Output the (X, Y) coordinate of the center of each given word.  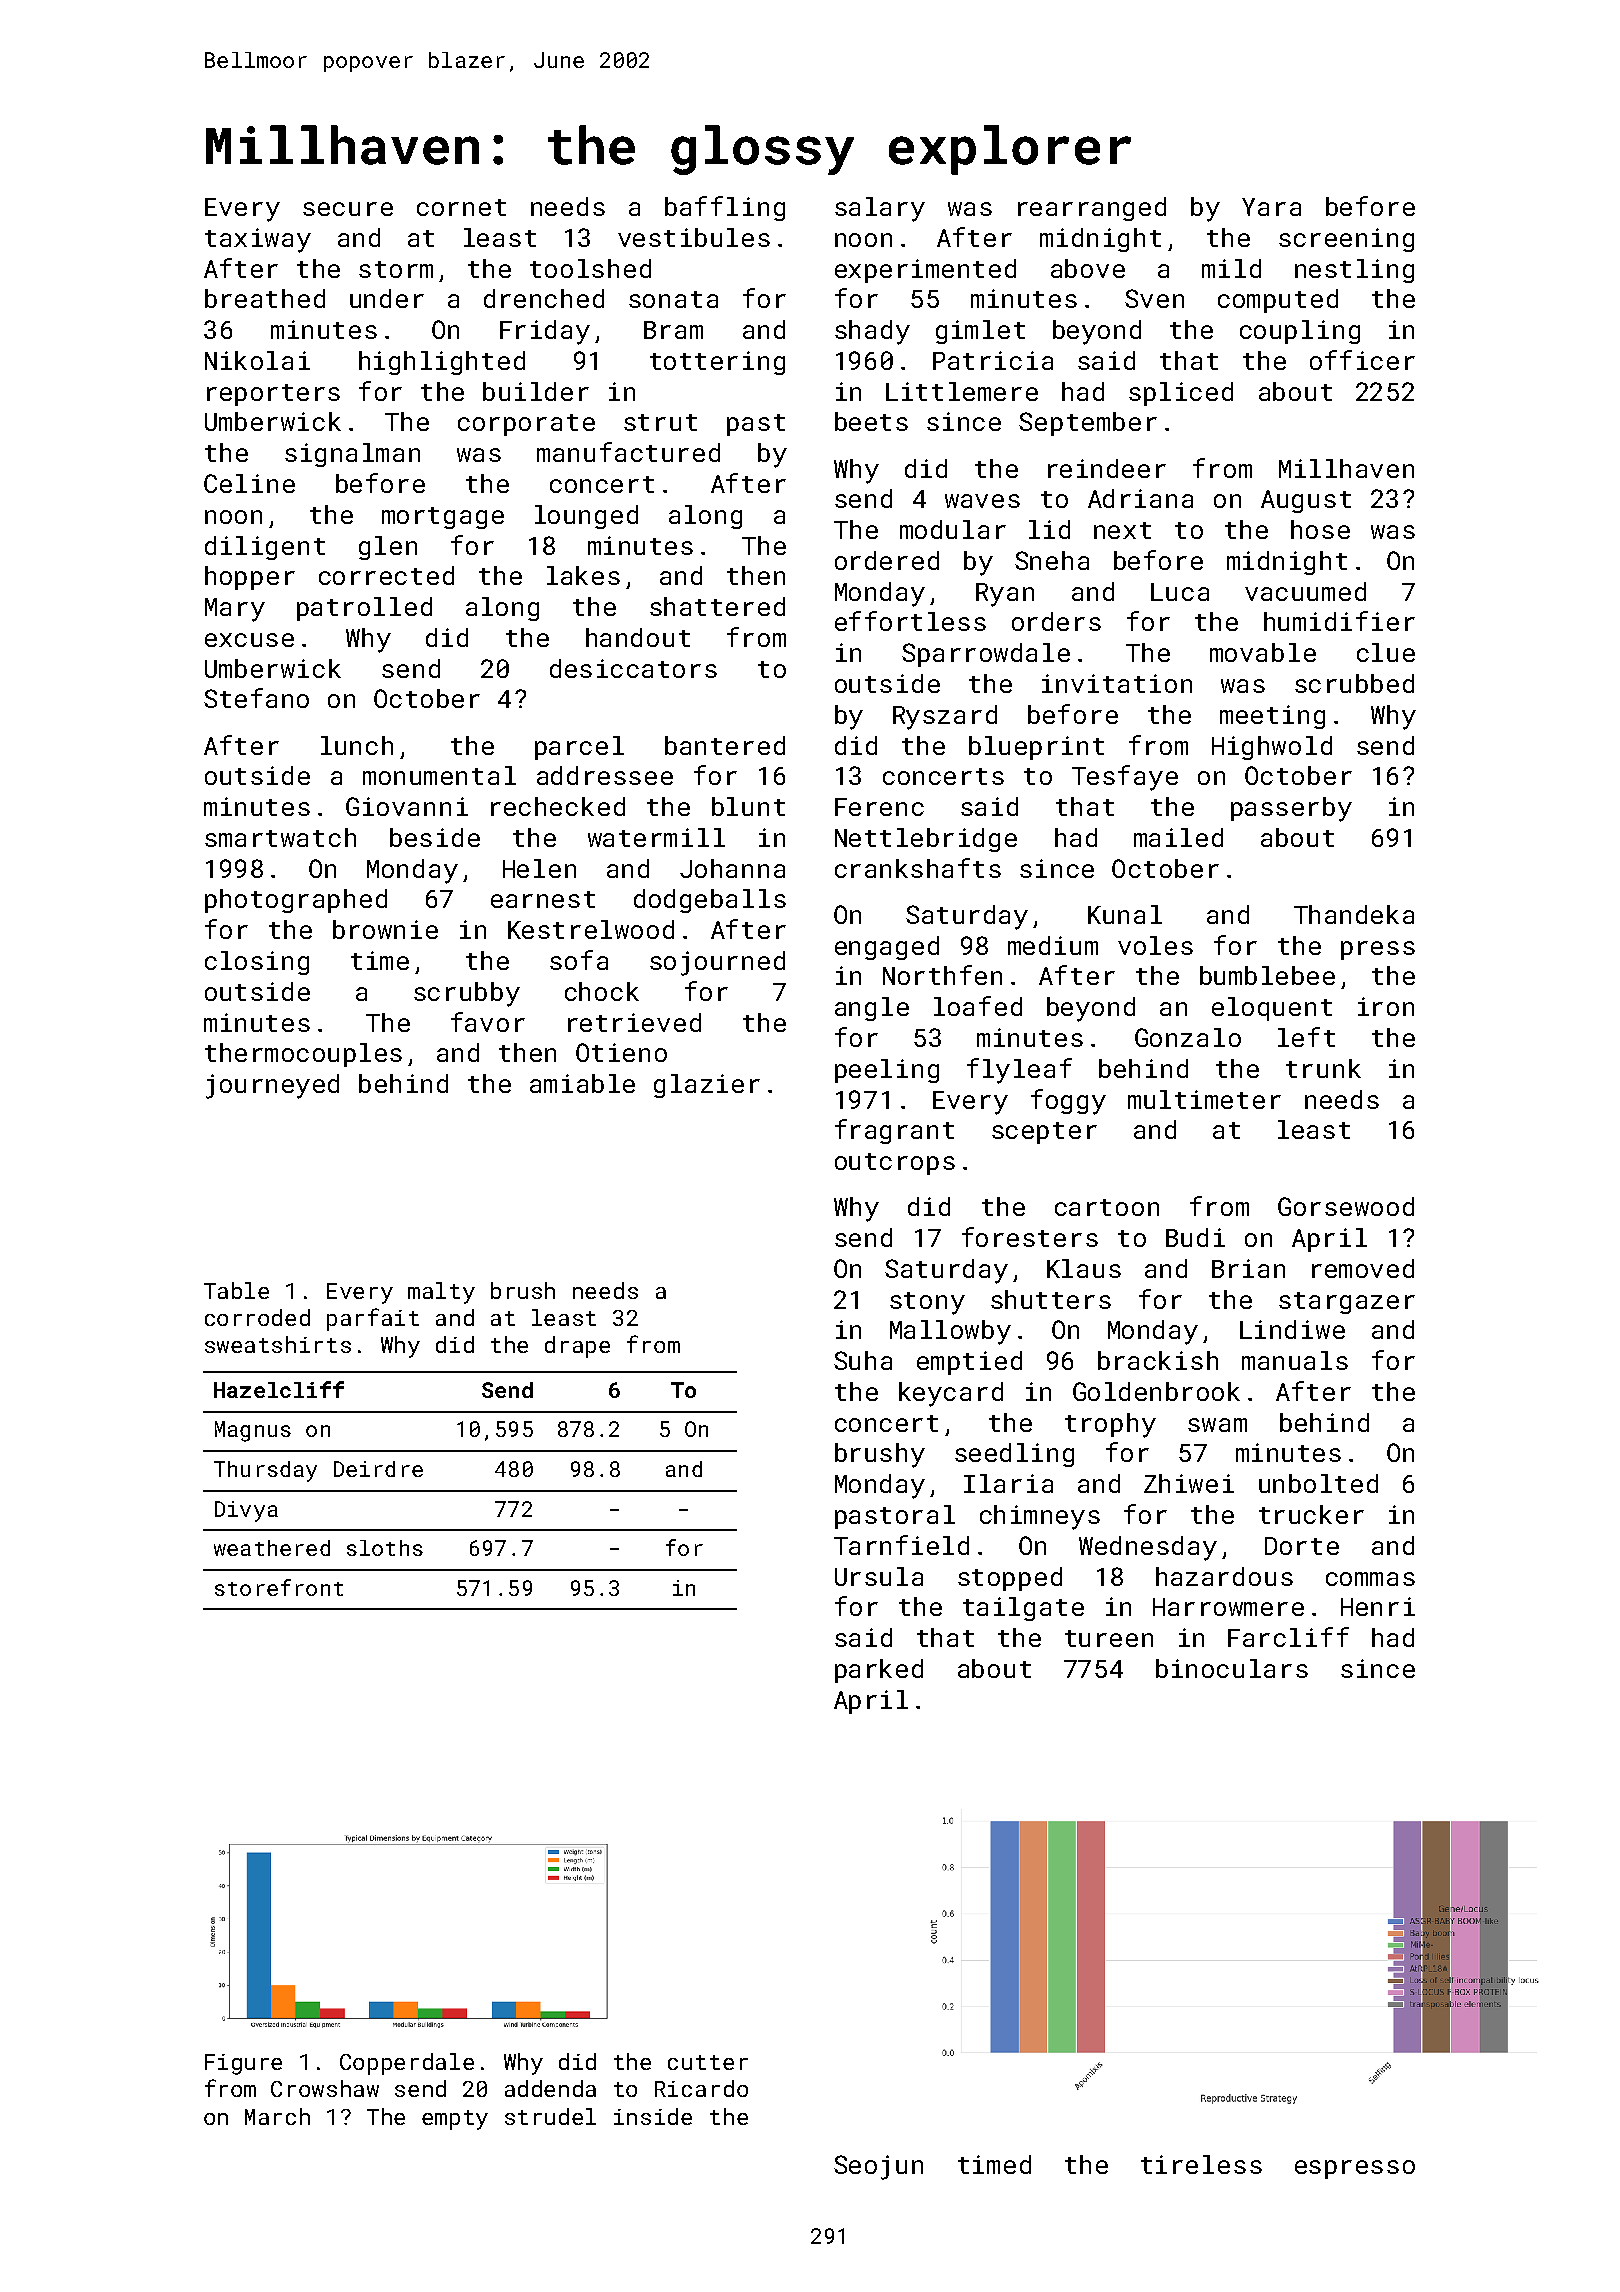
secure (348, 209)
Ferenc (879, 807)
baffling (725, 208)
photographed (296, 901)
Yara (1271, 207)
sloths (385, 1548)
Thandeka (1354, 914)
